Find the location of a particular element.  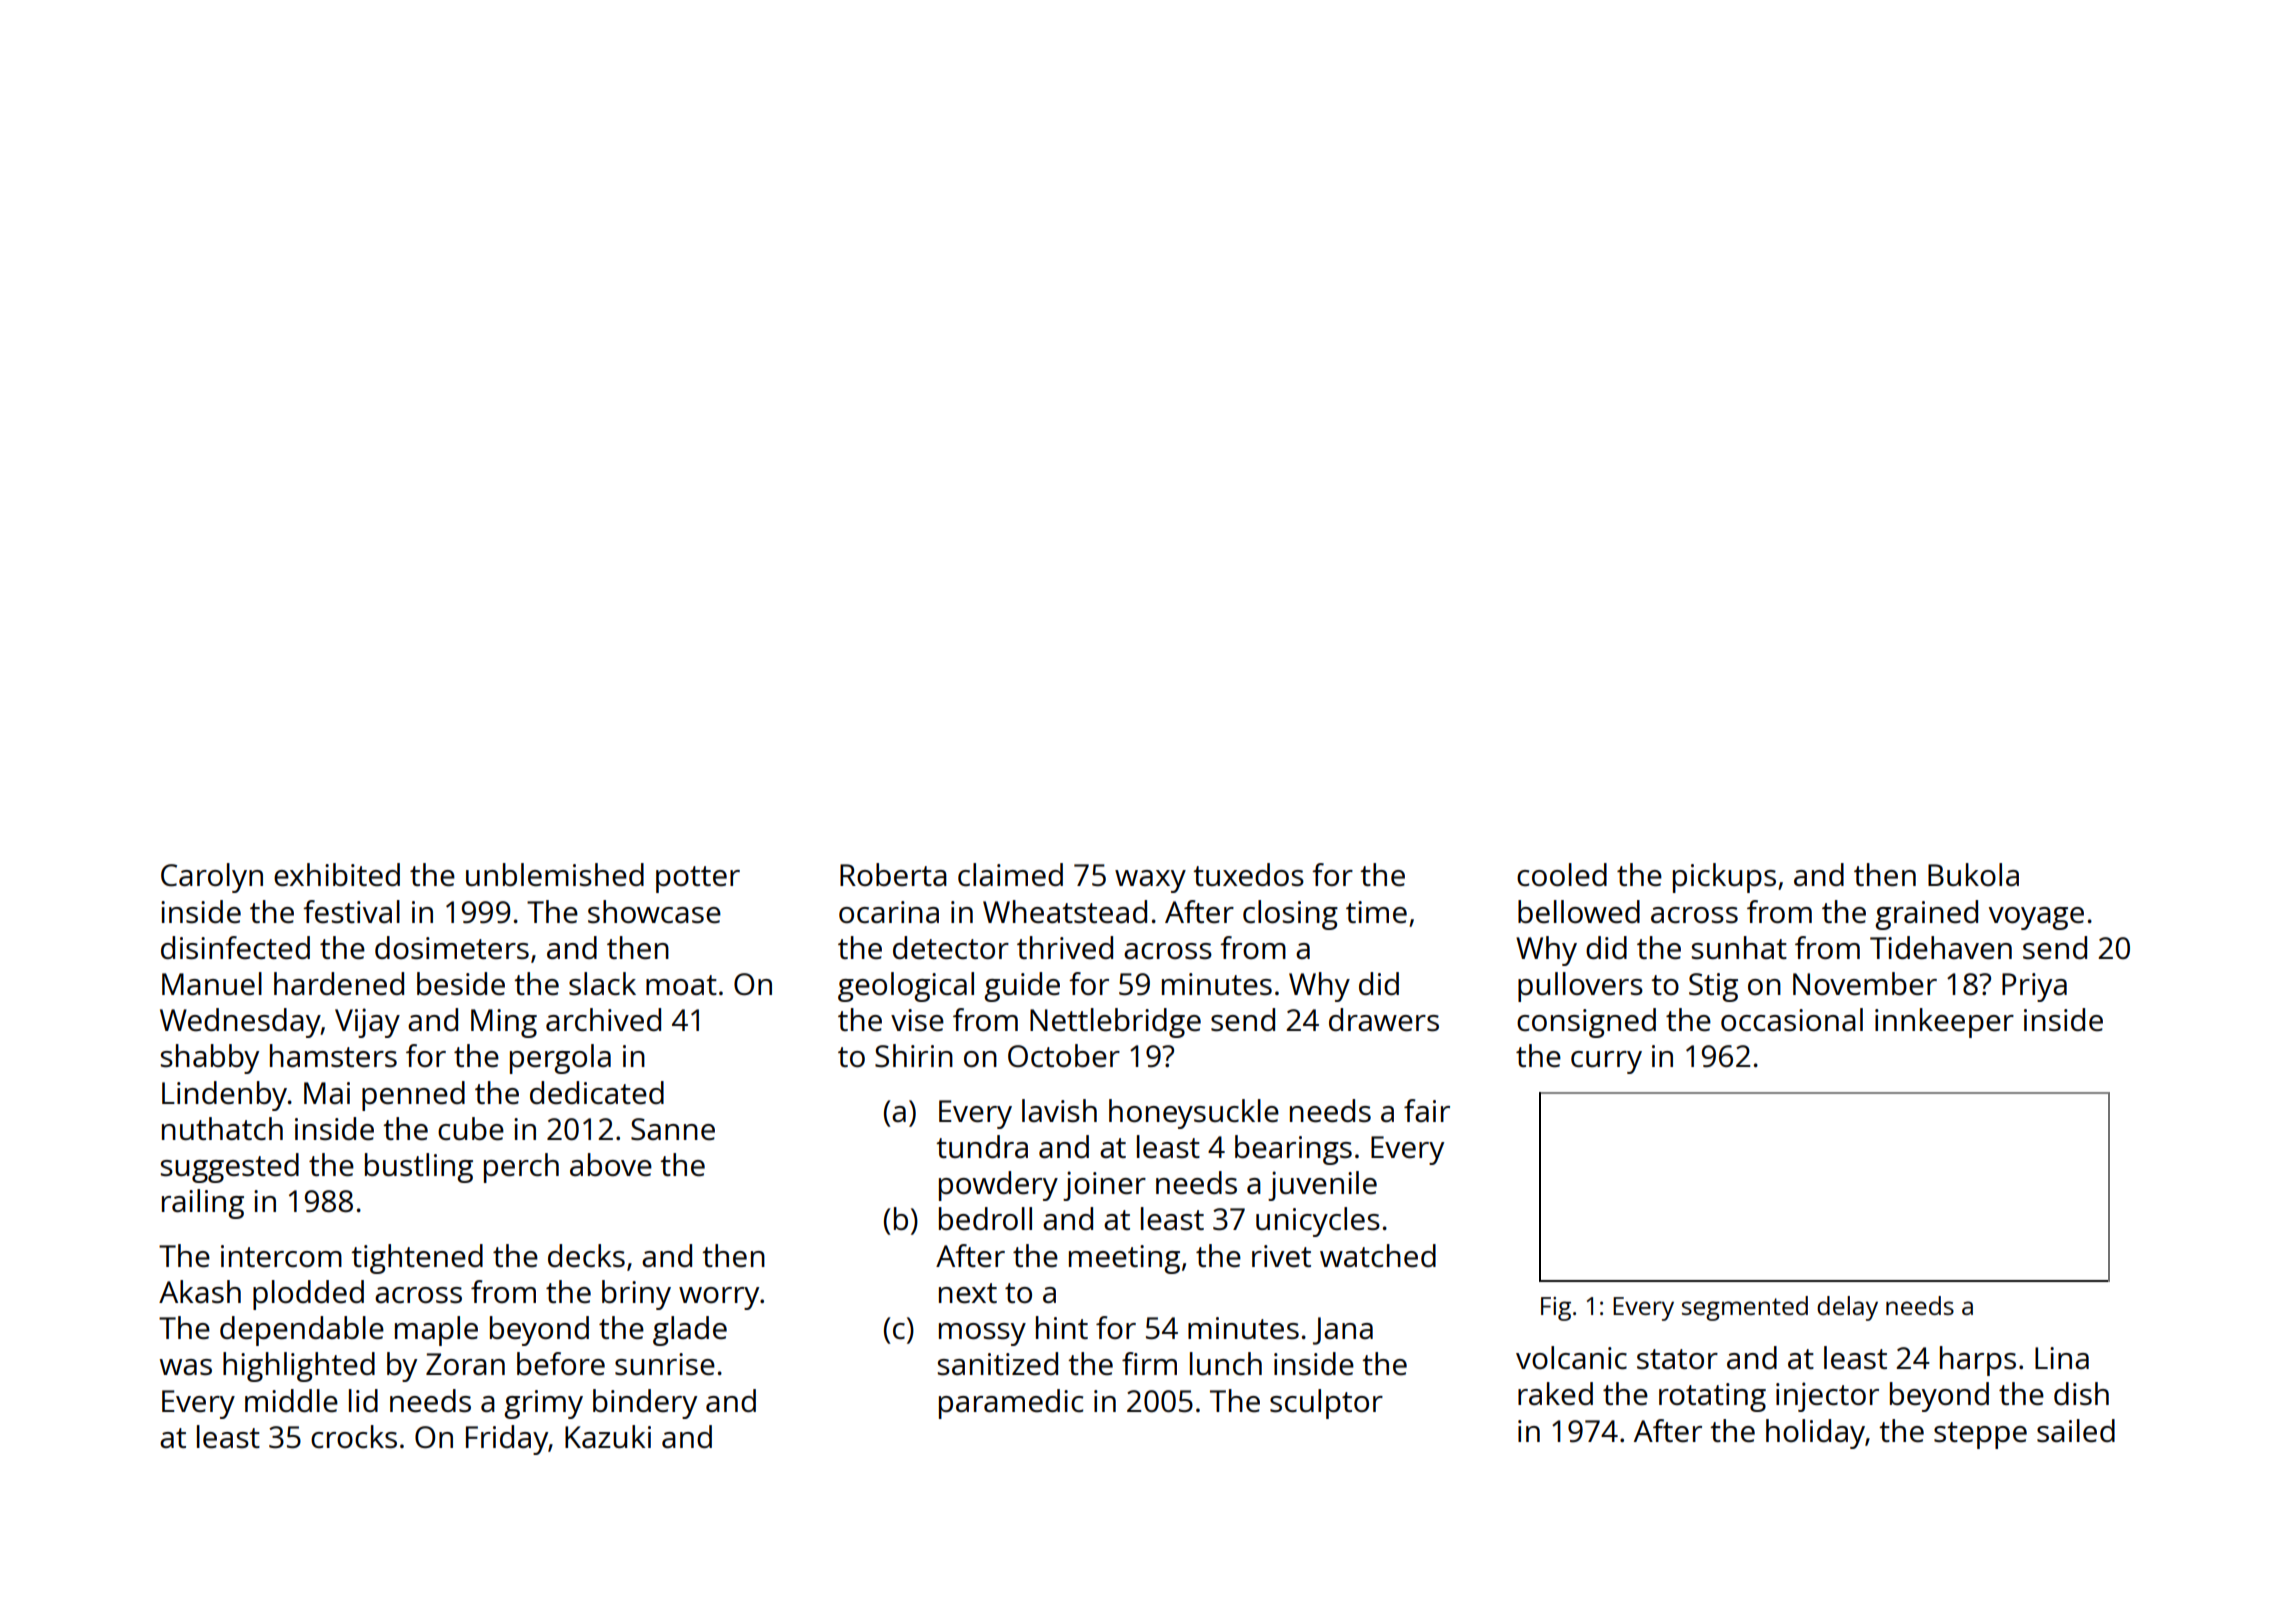

Fig is located at coordinates (1556, 1309).
